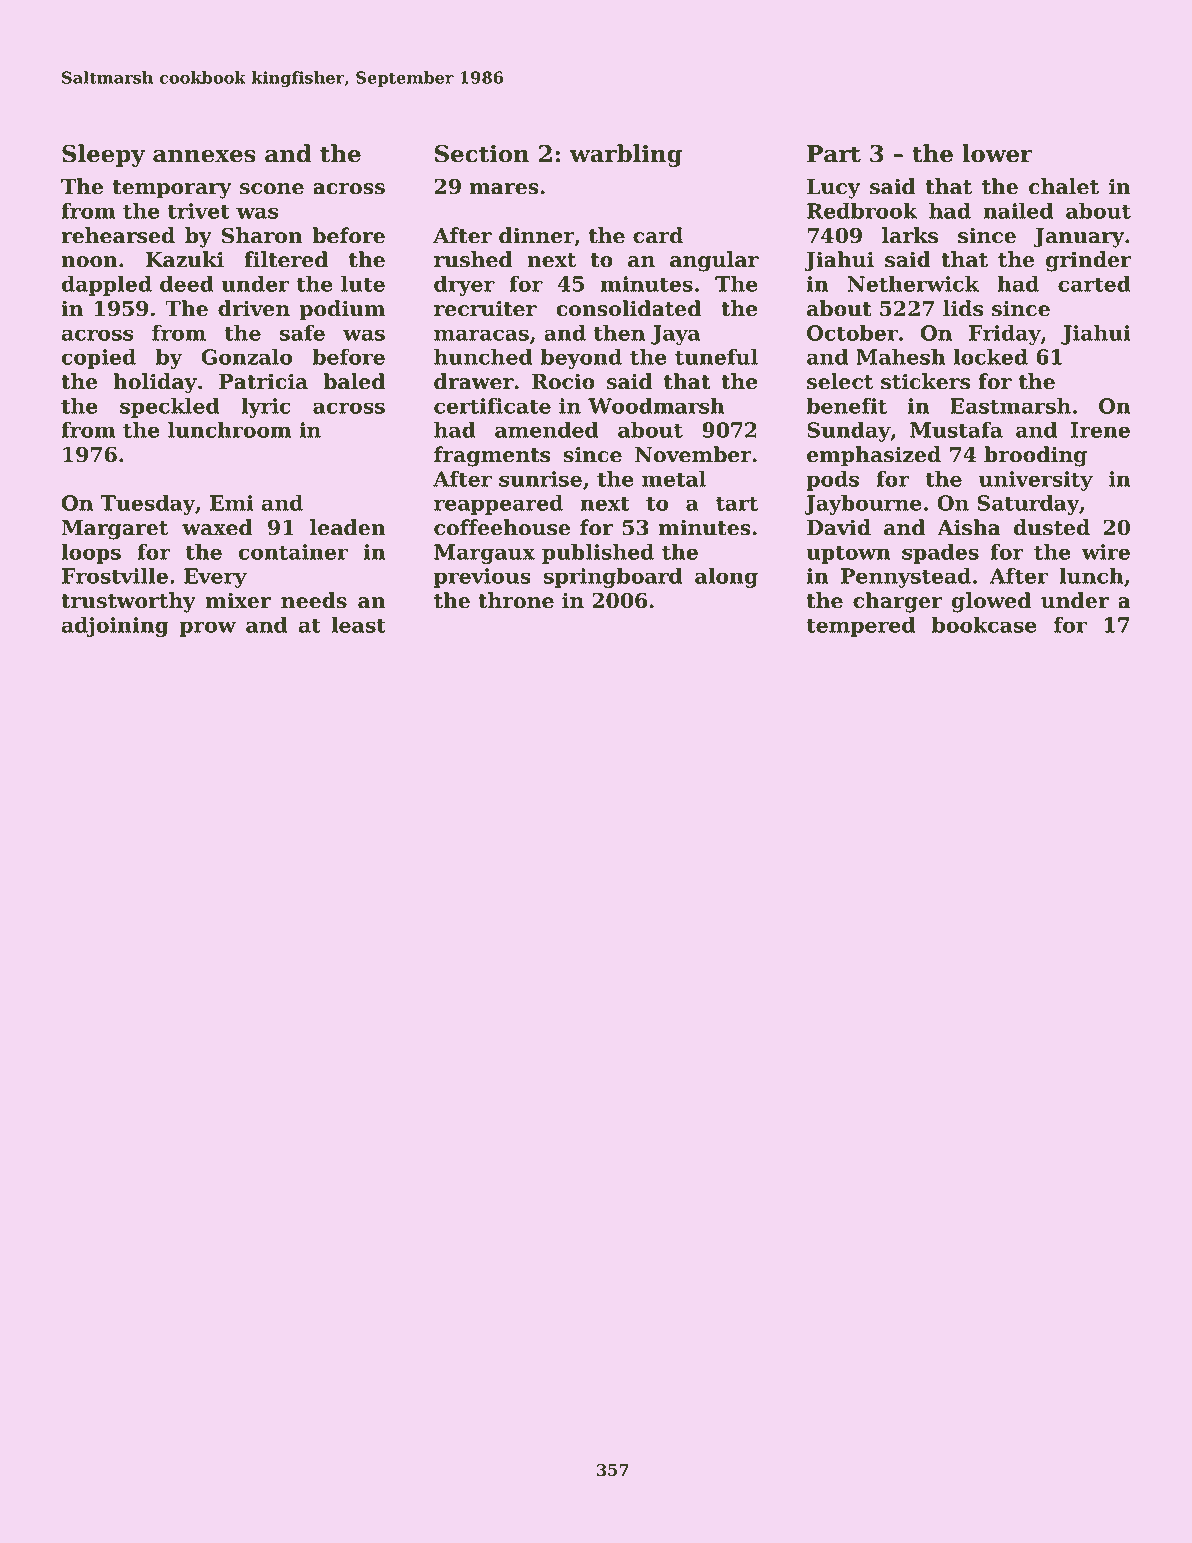 This image has height=1543, width=1192. Describe the element at coordinates (482, 154) in the image. I see `Section` at that location.
